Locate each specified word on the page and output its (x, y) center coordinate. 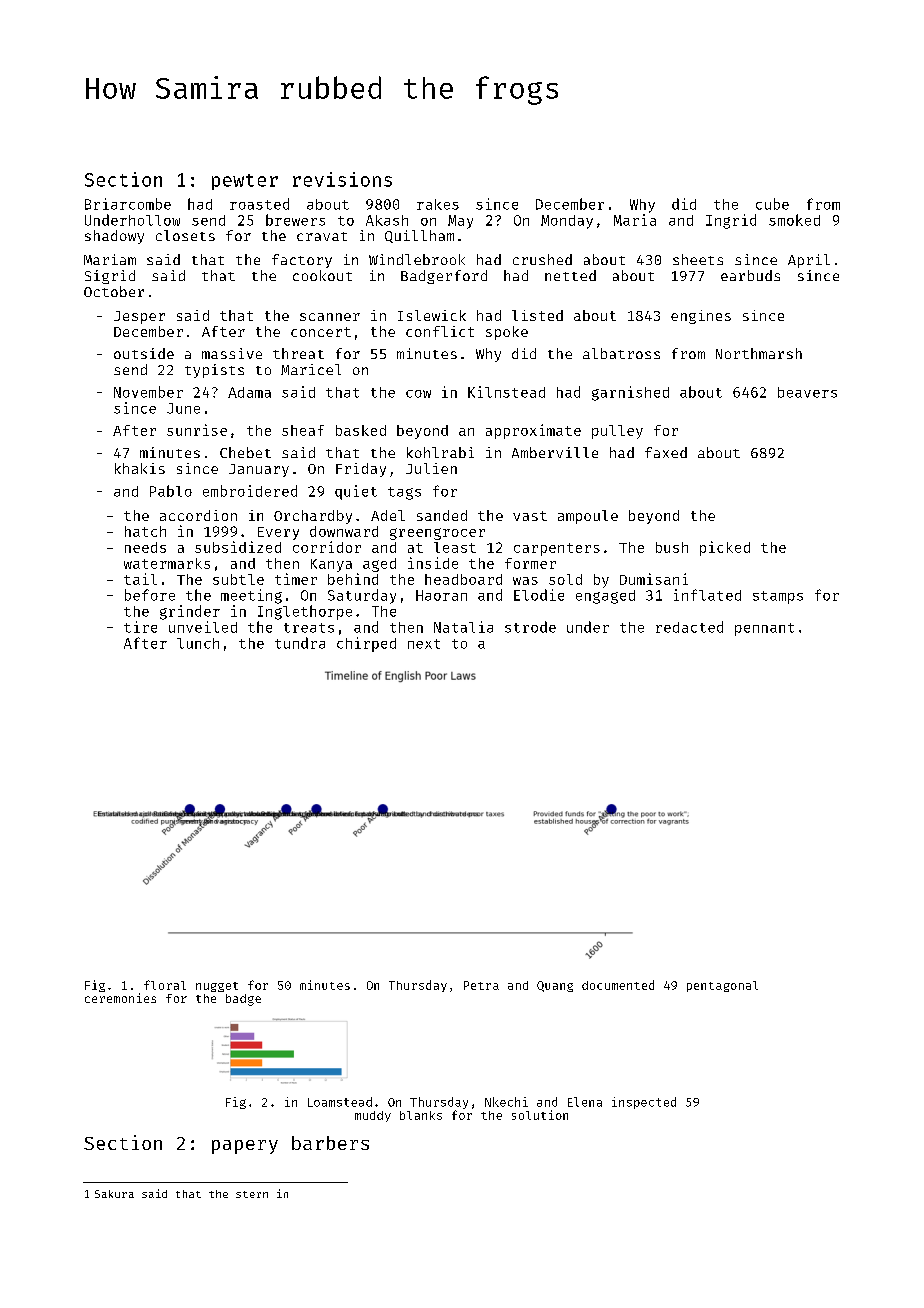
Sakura (114, 1194)
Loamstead (340, 1102)
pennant (764, 629)
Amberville (555, 452)
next (424, 644)
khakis (140, 468)
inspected (644, 1103)
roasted (259, 204)
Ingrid (731, 221)
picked (725, 548)
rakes (438, 204)
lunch (198, 643)
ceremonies (120, 998)
